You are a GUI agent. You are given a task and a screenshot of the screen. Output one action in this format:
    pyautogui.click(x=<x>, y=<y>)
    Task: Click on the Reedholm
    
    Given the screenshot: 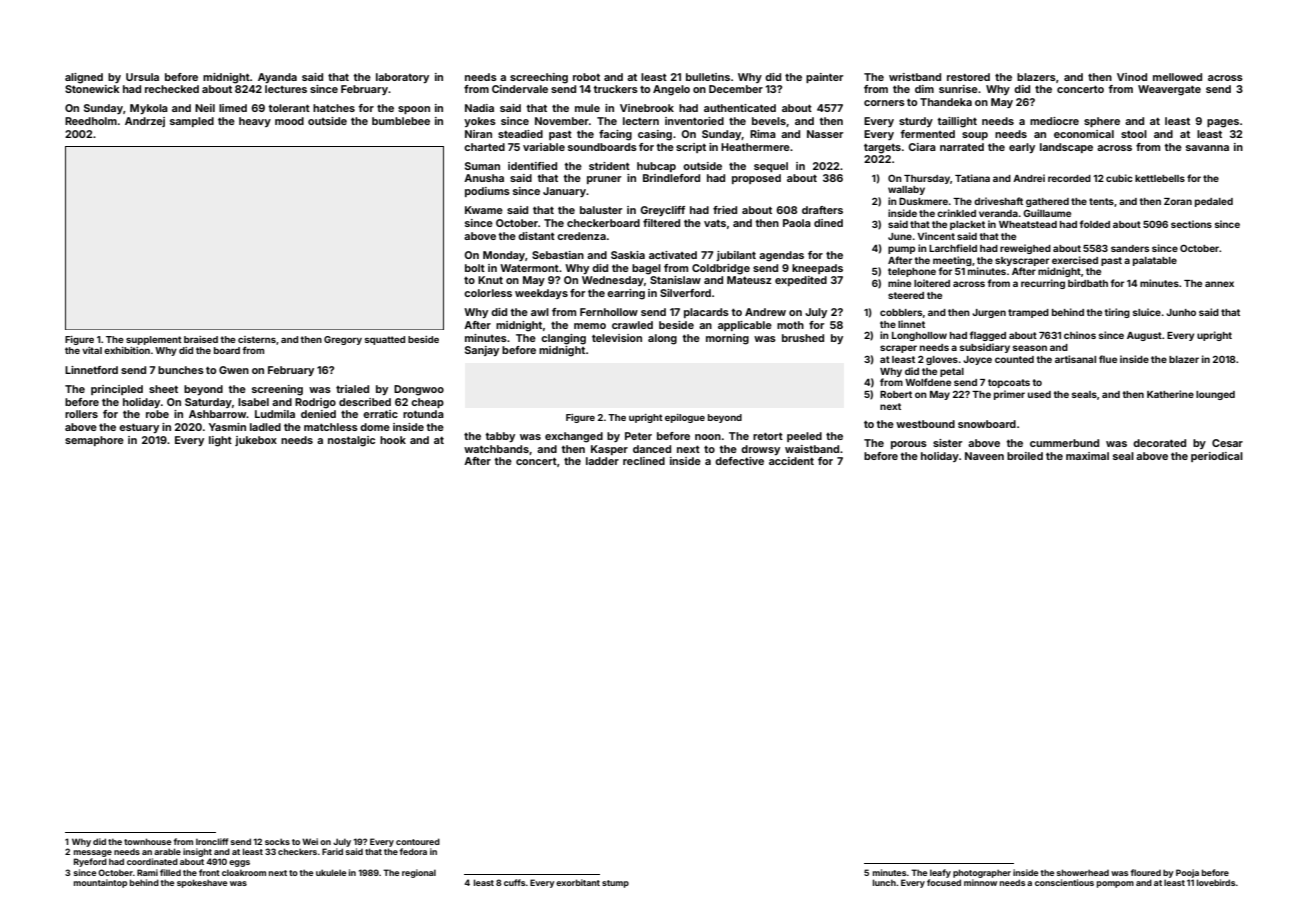 What is the action you would take?
    pyautogui.click(x=91, y=121)
